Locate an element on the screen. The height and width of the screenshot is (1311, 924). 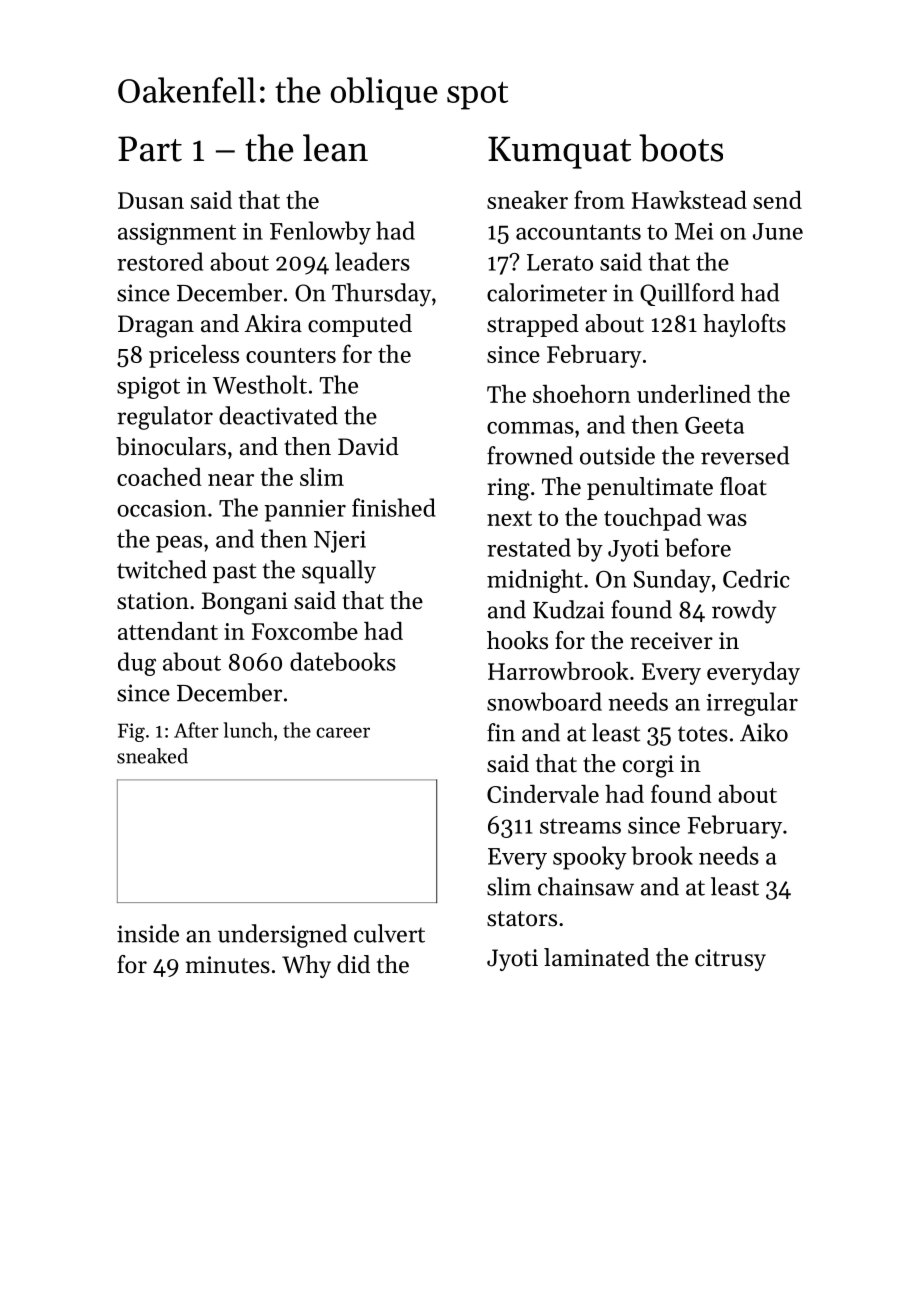
haylofts is located at coordinates (744, 325).
